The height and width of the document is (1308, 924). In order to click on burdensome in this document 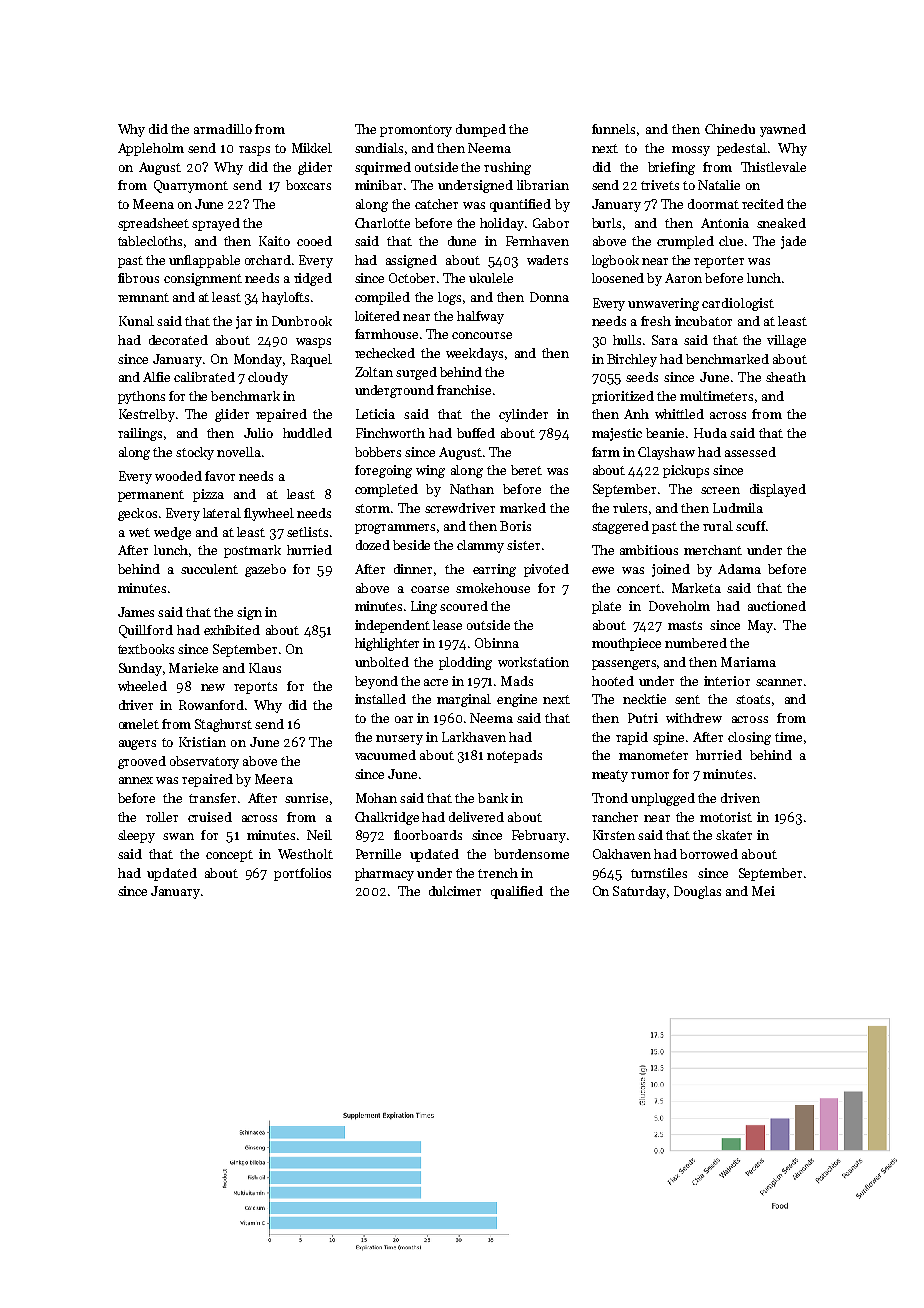, I will do `click(531, 854)`.
